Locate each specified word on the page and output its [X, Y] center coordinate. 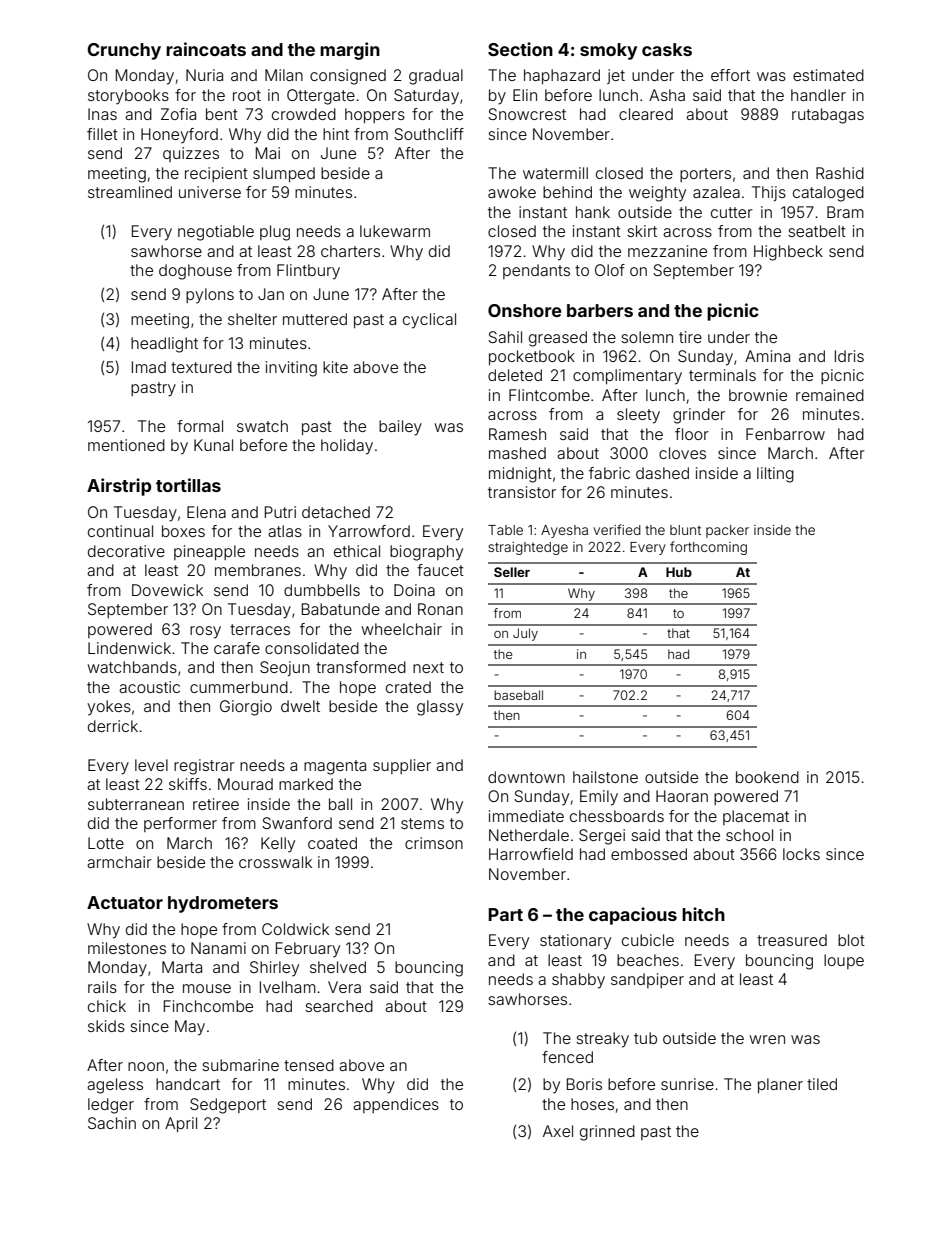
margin [350, 51]
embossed [649, 854]
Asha [667, 95]
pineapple [209, 552]
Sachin [112, 1123]
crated [408, 687]
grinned [607, 1133]
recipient [216, 174]
